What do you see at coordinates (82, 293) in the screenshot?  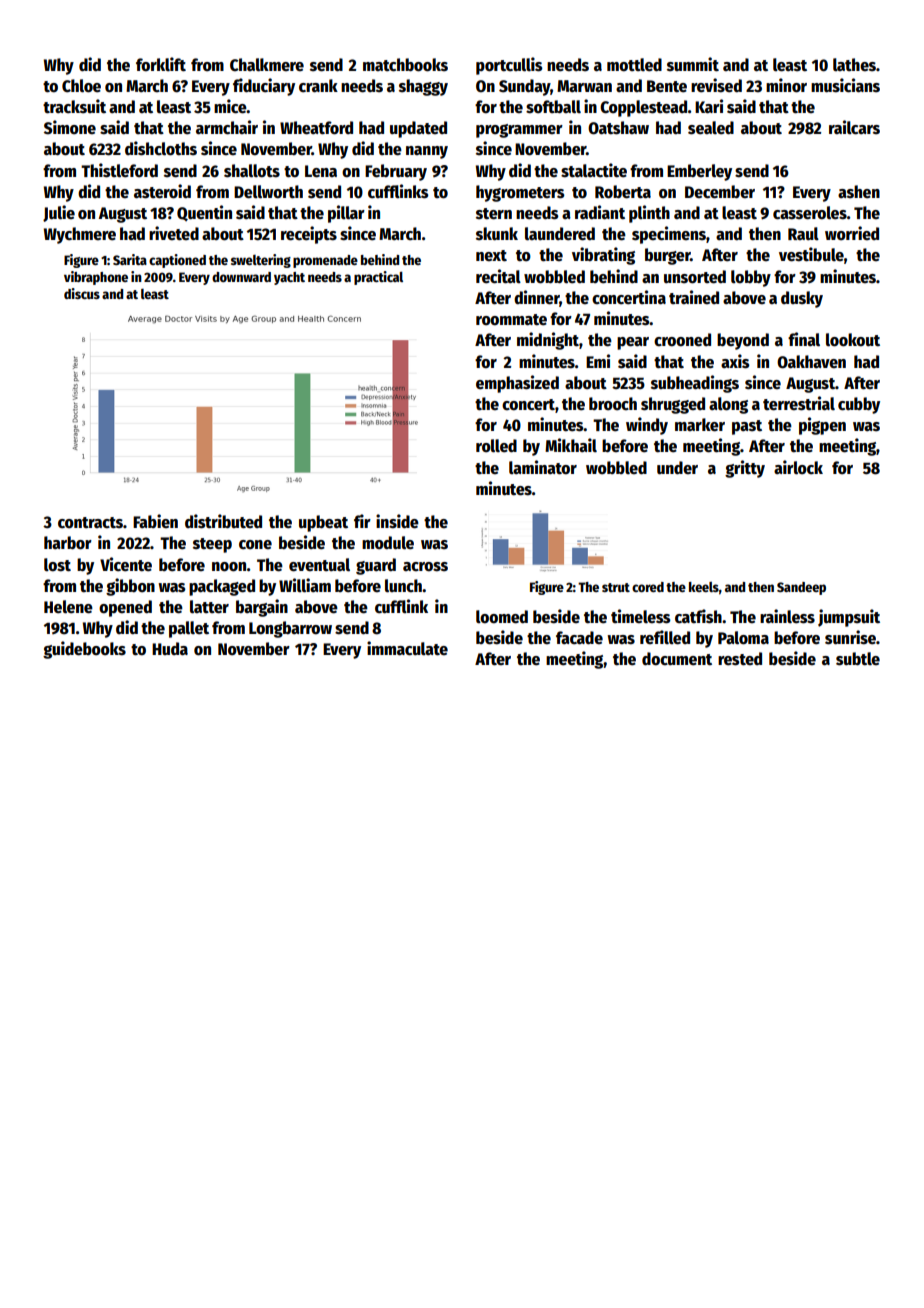 I see `discus` at bounding box center [82, 293].
